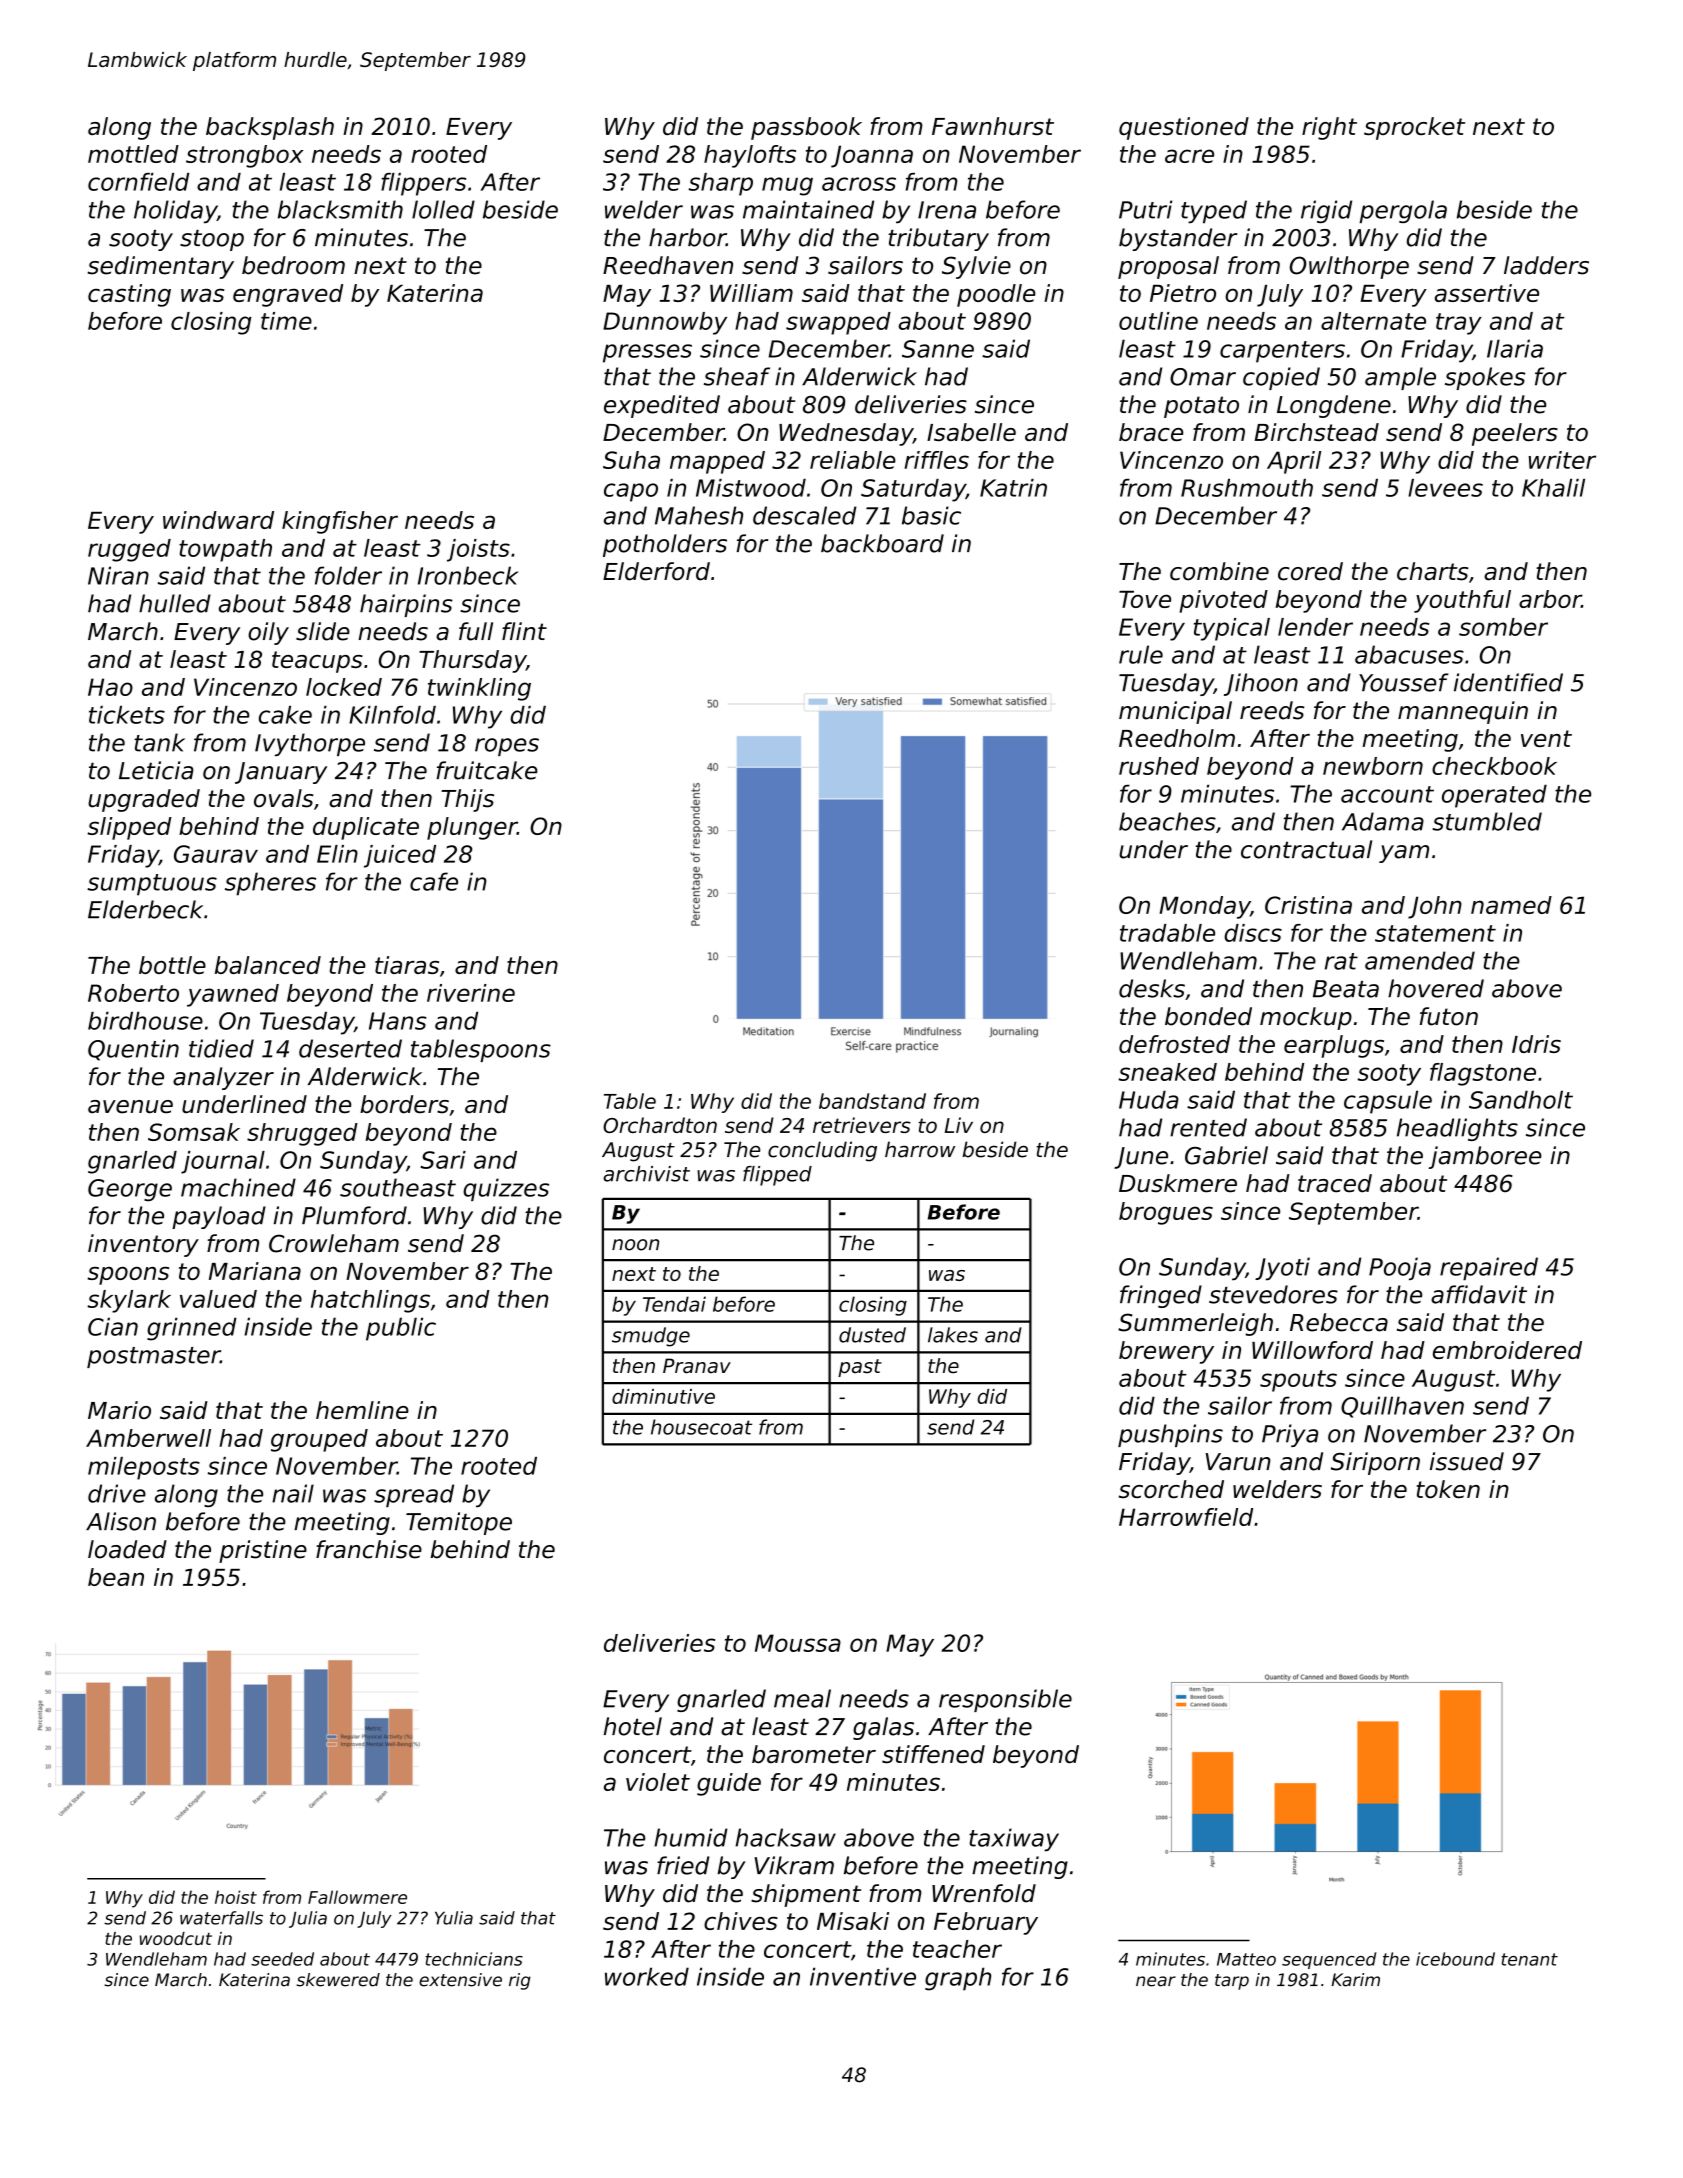  I want to click on sprocket, so click(1414, 128).
